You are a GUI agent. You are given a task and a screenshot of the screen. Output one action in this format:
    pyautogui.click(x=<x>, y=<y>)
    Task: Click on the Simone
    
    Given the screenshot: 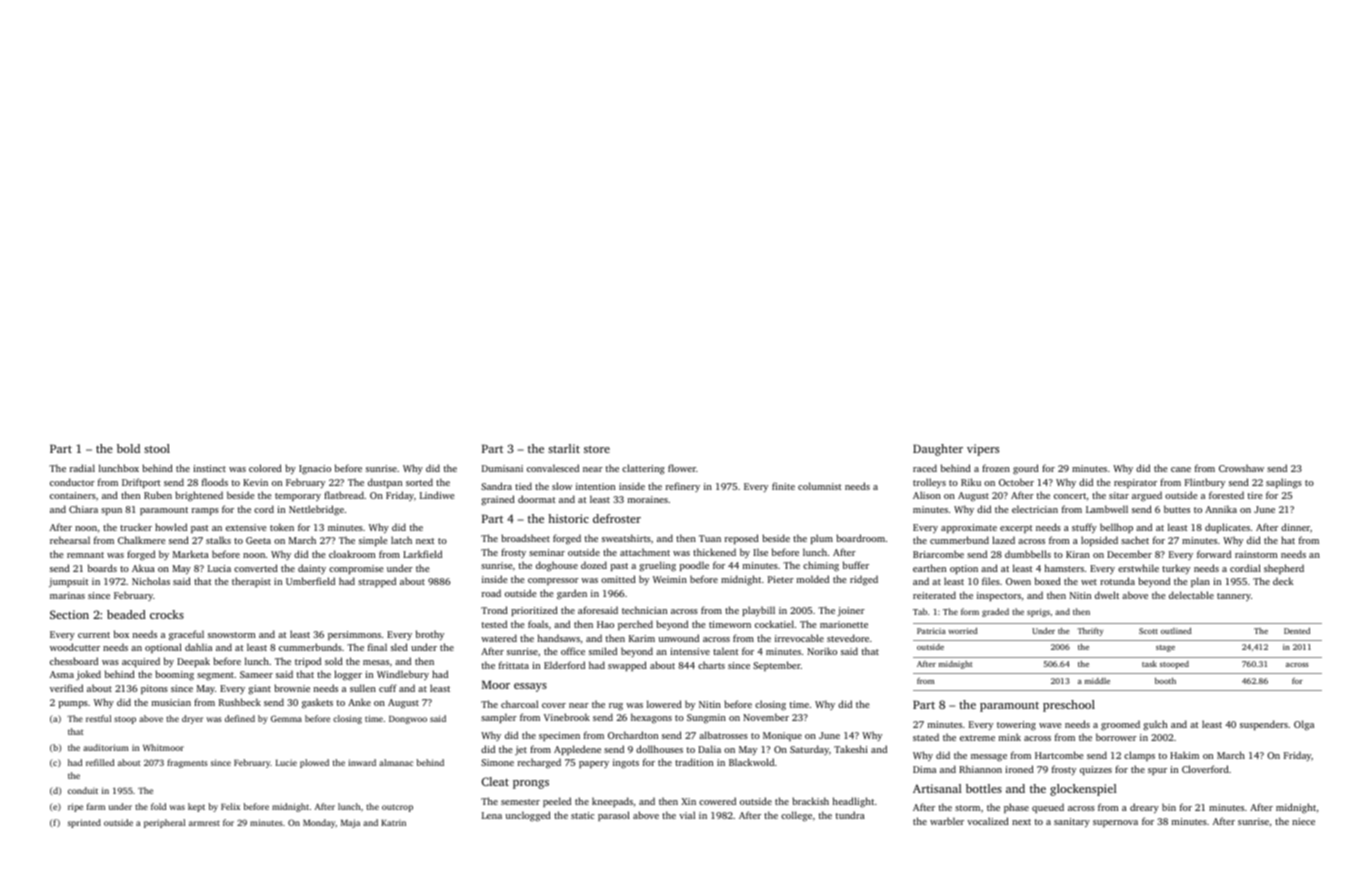 What is the action you would take?
    pyautogui.click(x=497, y=762)
